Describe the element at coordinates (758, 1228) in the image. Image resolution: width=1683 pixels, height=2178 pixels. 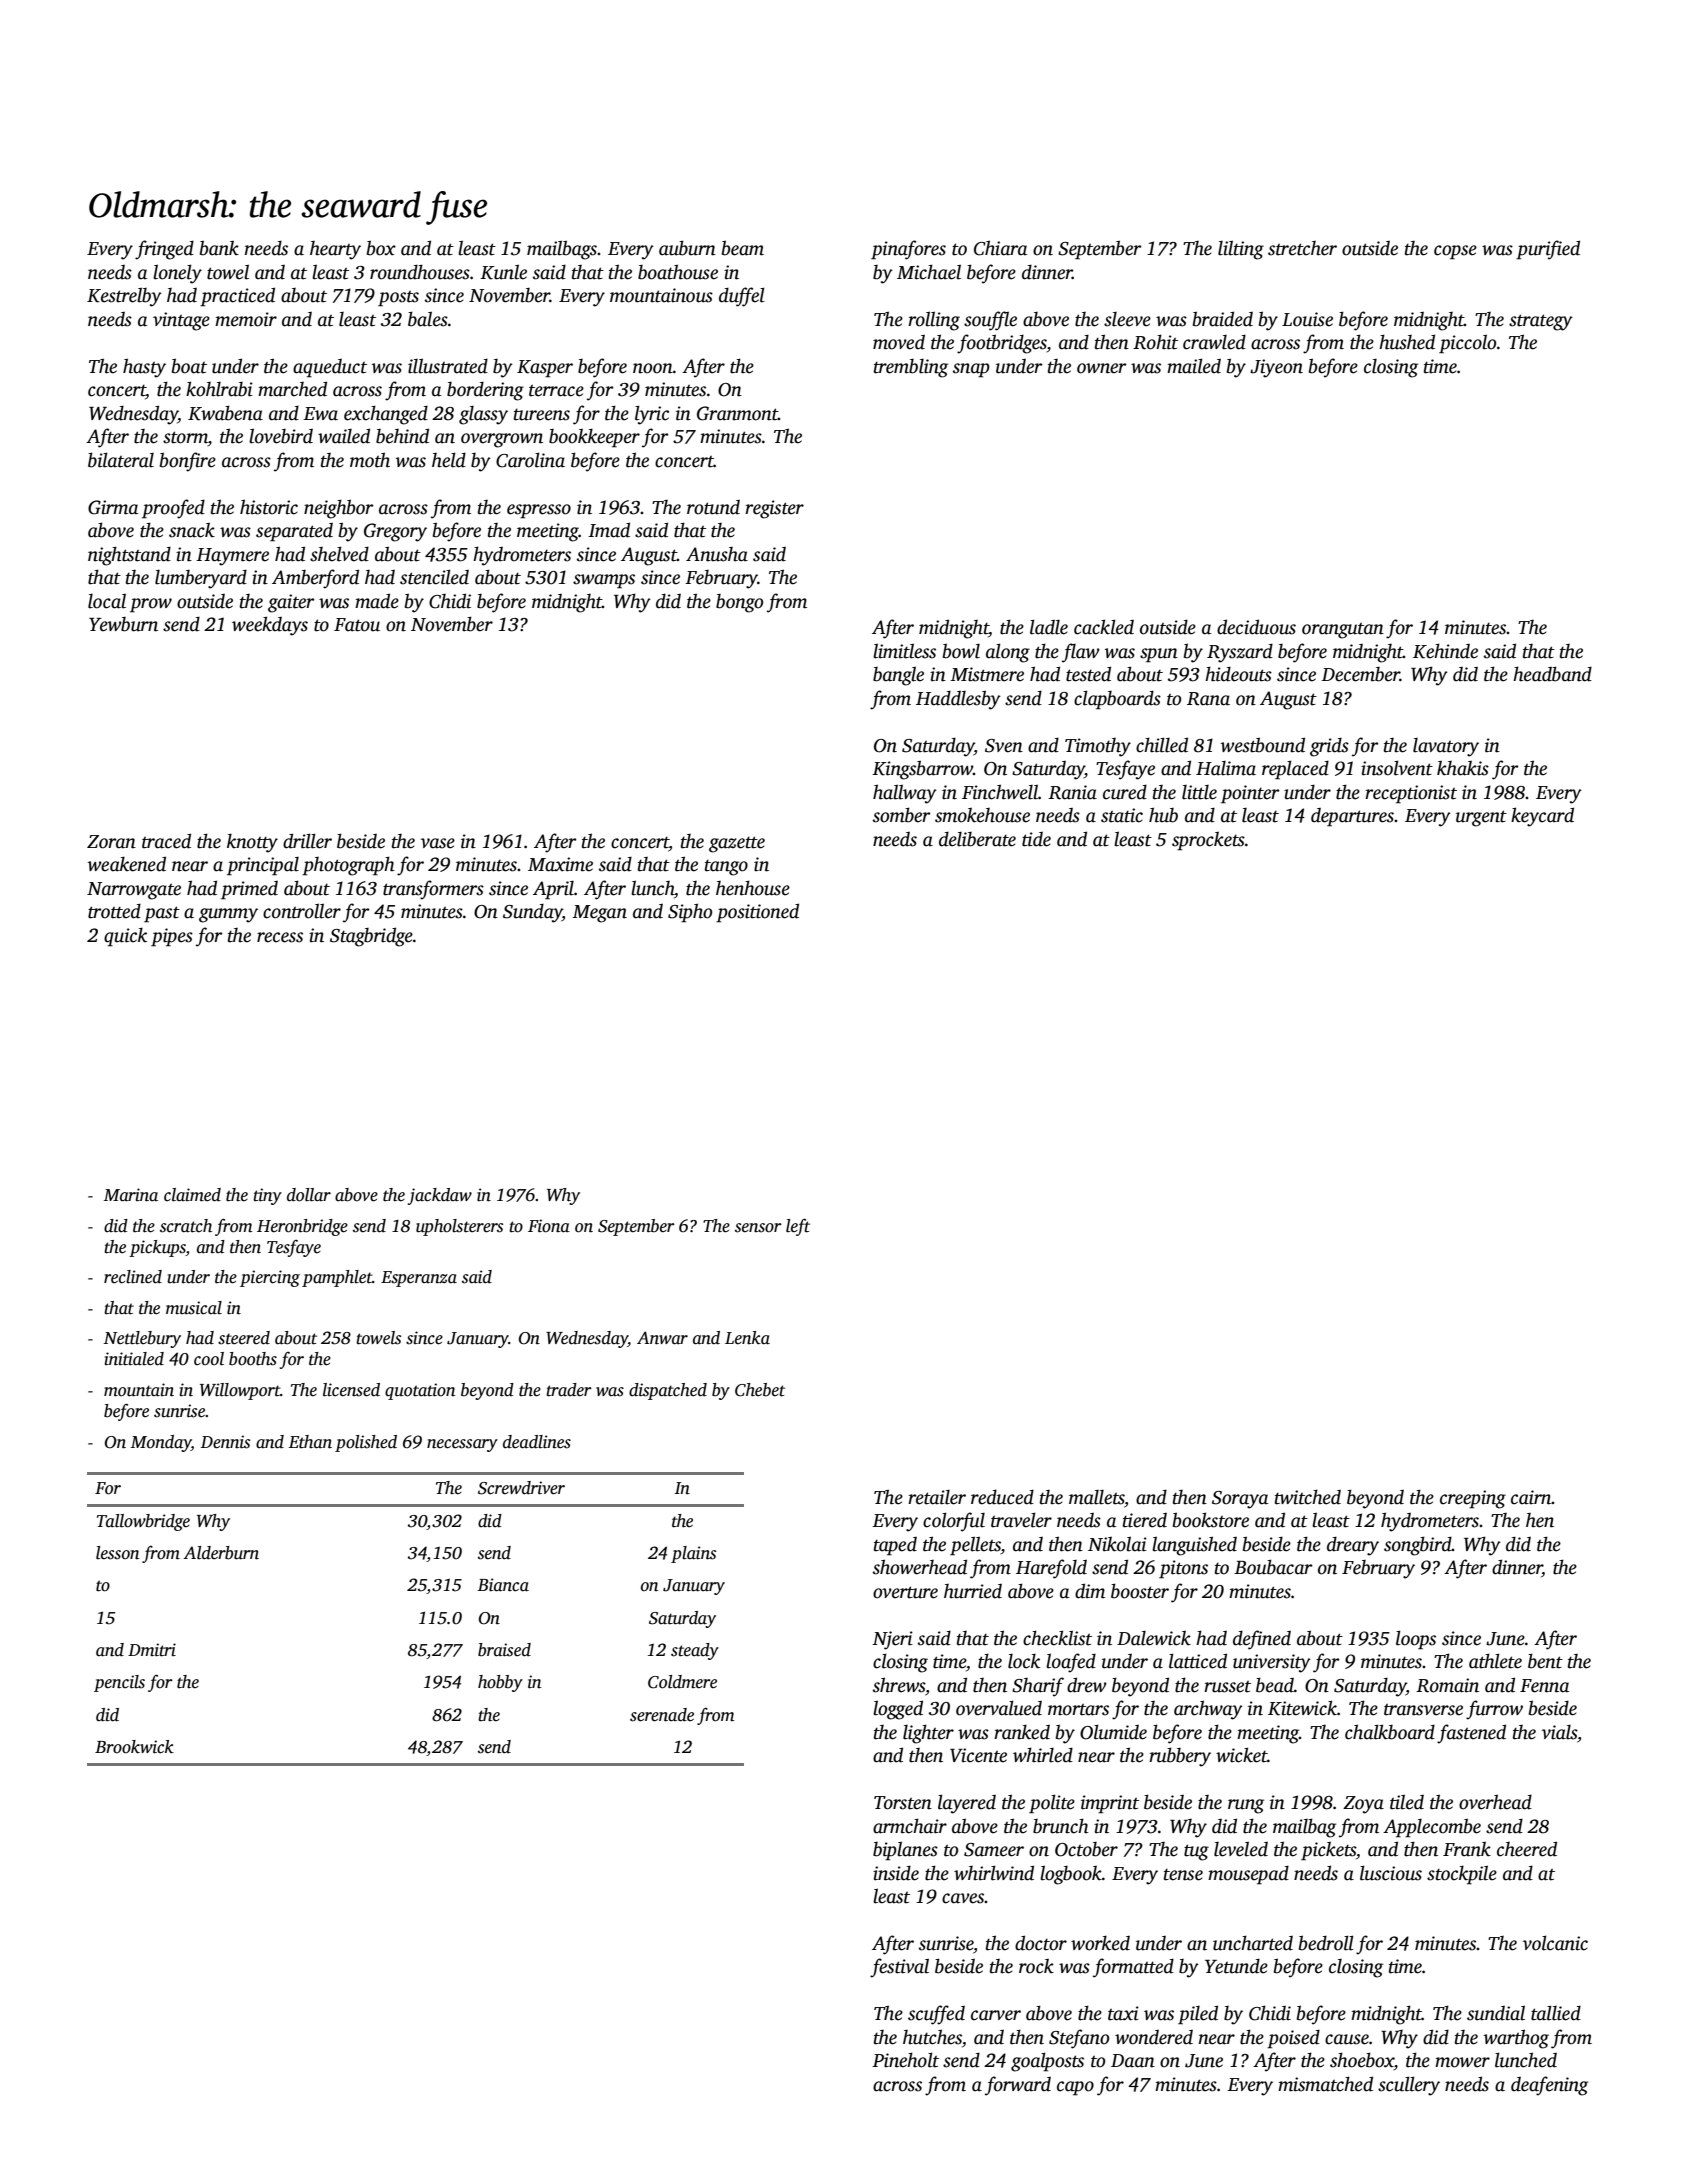
I see `sensor` at that location.
